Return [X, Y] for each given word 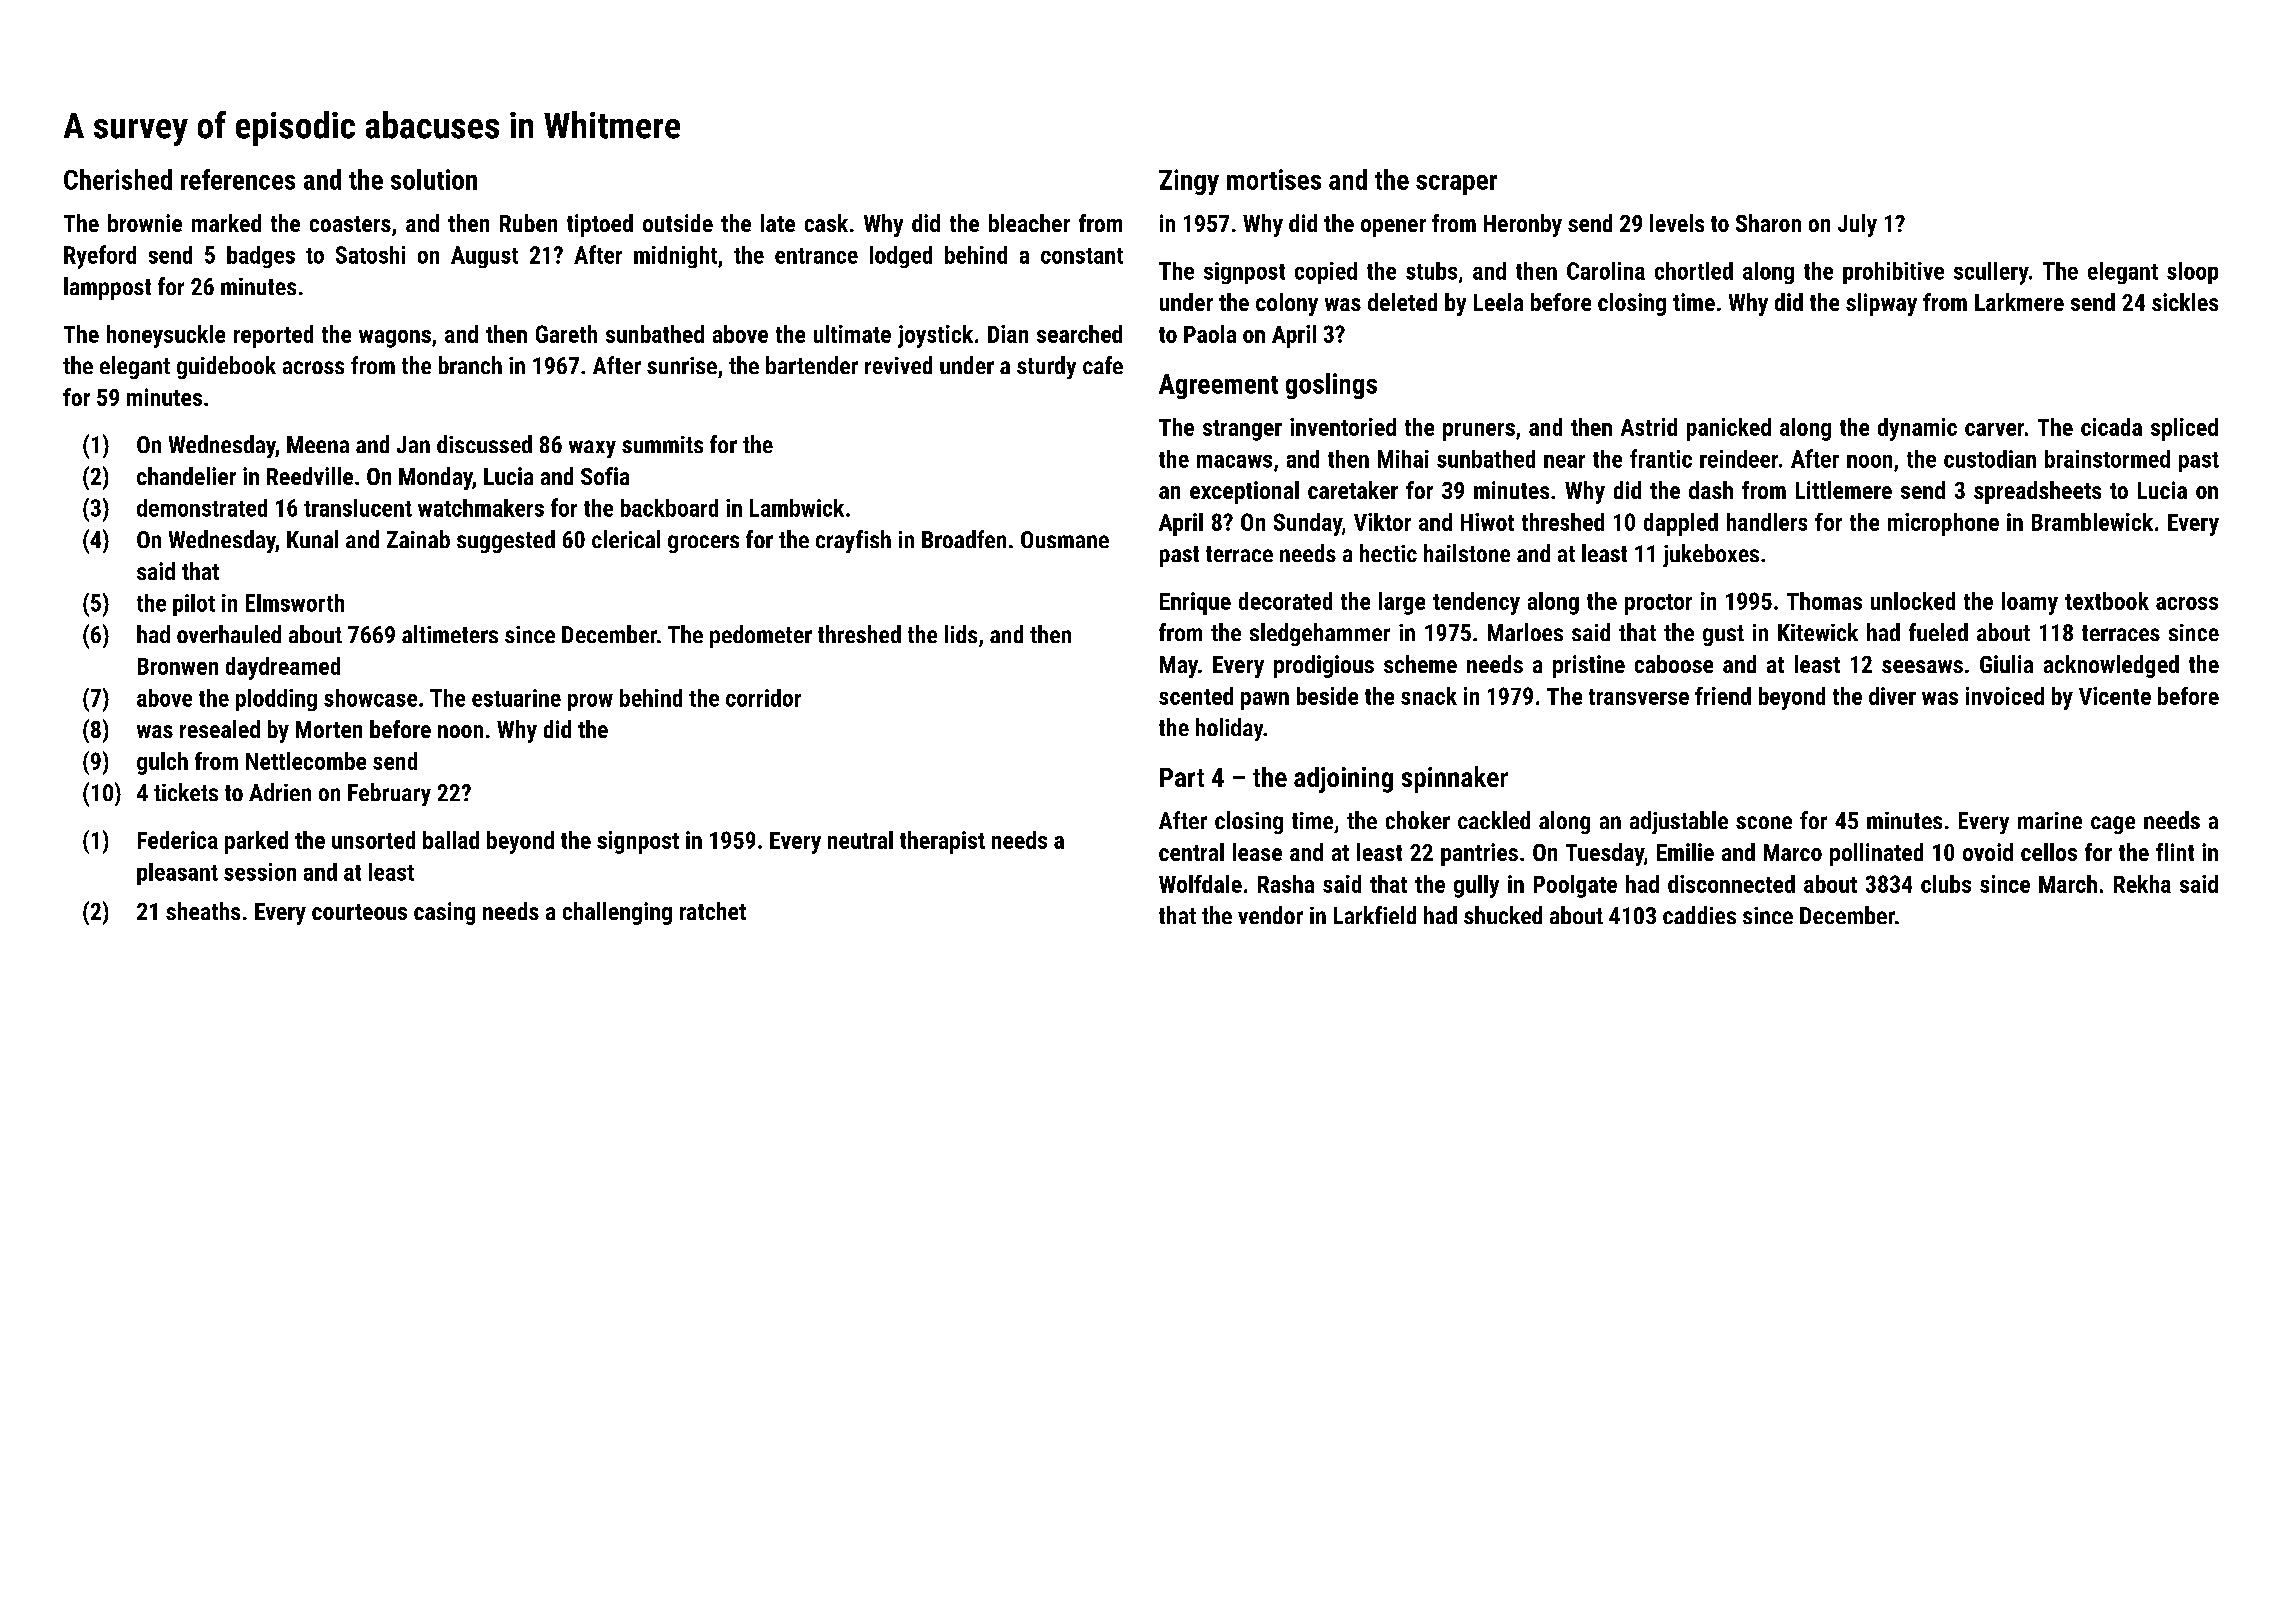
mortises [1274, 179]
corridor [763, 698]
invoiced [2005, 696]
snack [1429, 696]
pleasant [177, 874]
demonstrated [202, 508]
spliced [2184, 429]
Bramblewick [2092, 522]
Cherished [118, 179]
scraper [1456, 185]
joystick [935, 336]
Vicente [2115, 696]
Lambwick [797, 508]
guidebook [226, 367]
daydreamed [283, 668]
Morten [329, 729]
